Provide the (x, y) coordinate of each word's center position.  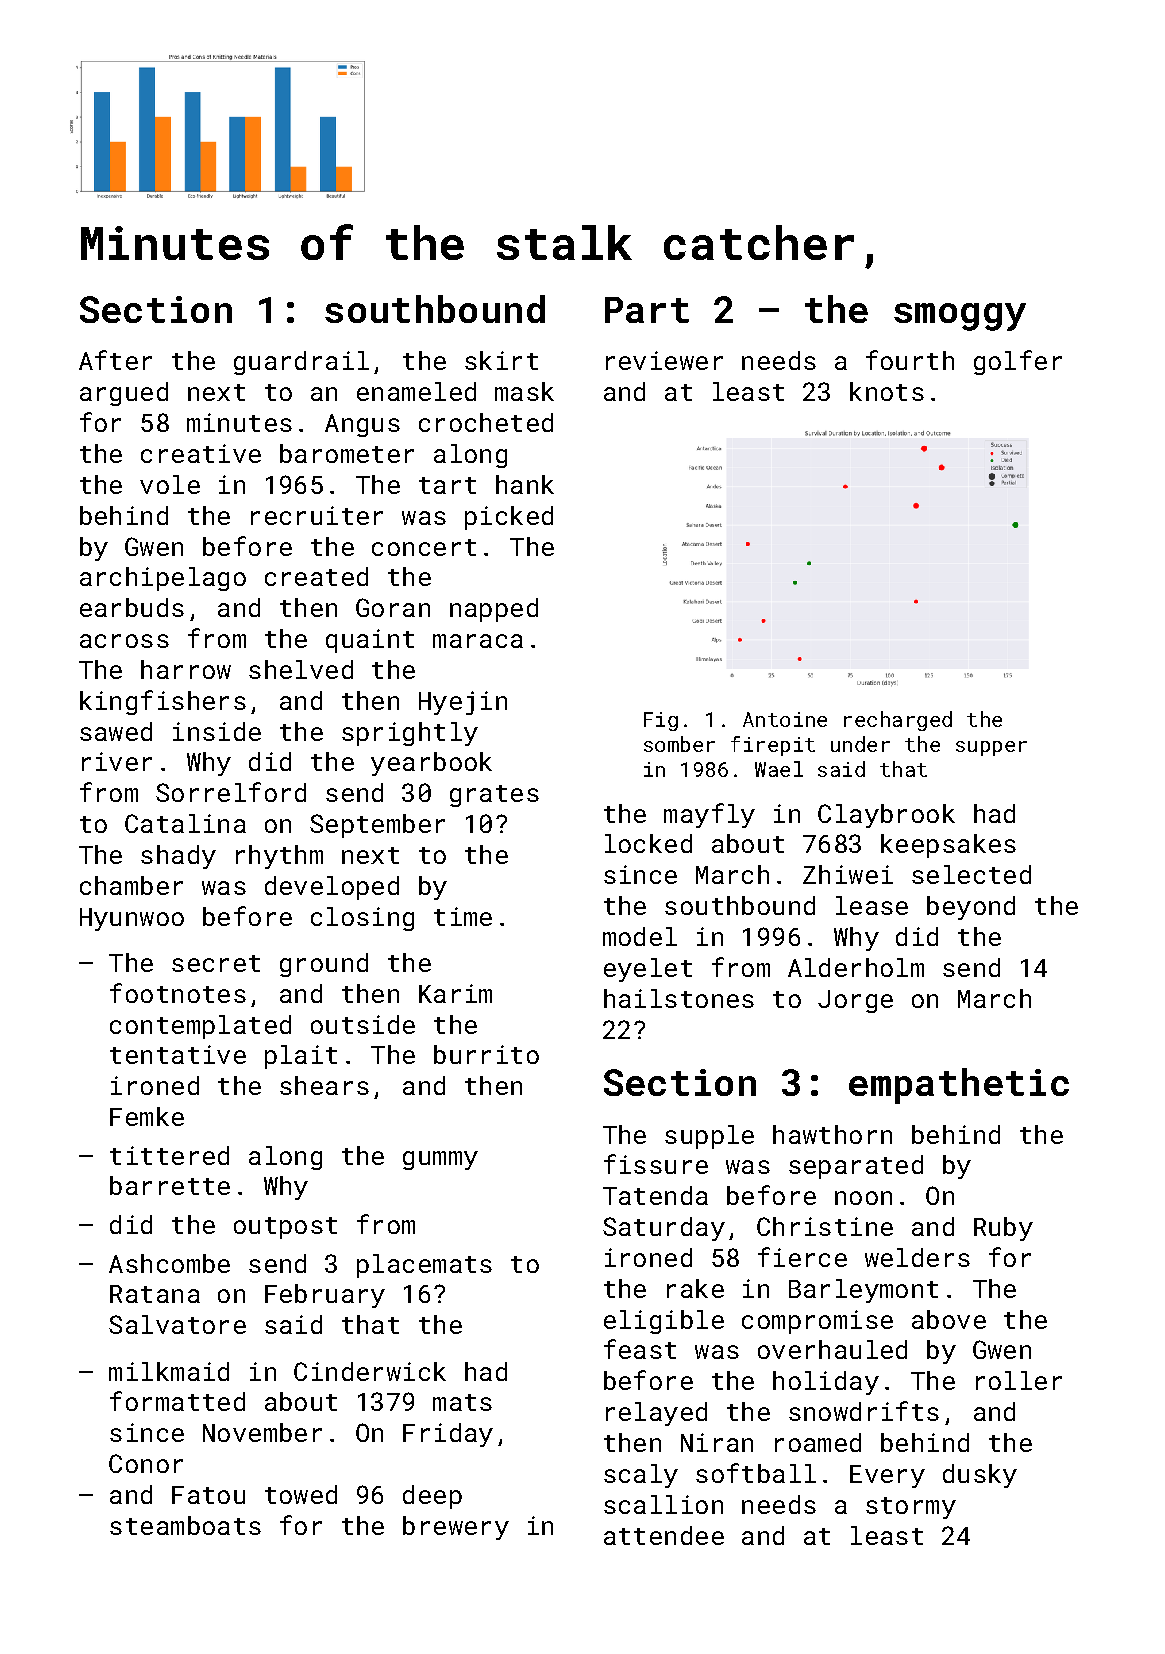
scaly (641, 1476)
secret (216, 963)
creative (201, 453)
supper (991, 748)
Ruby (1003, 1229)
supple (709, 1137)
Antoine (785, 719)
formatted (177, 1401)
